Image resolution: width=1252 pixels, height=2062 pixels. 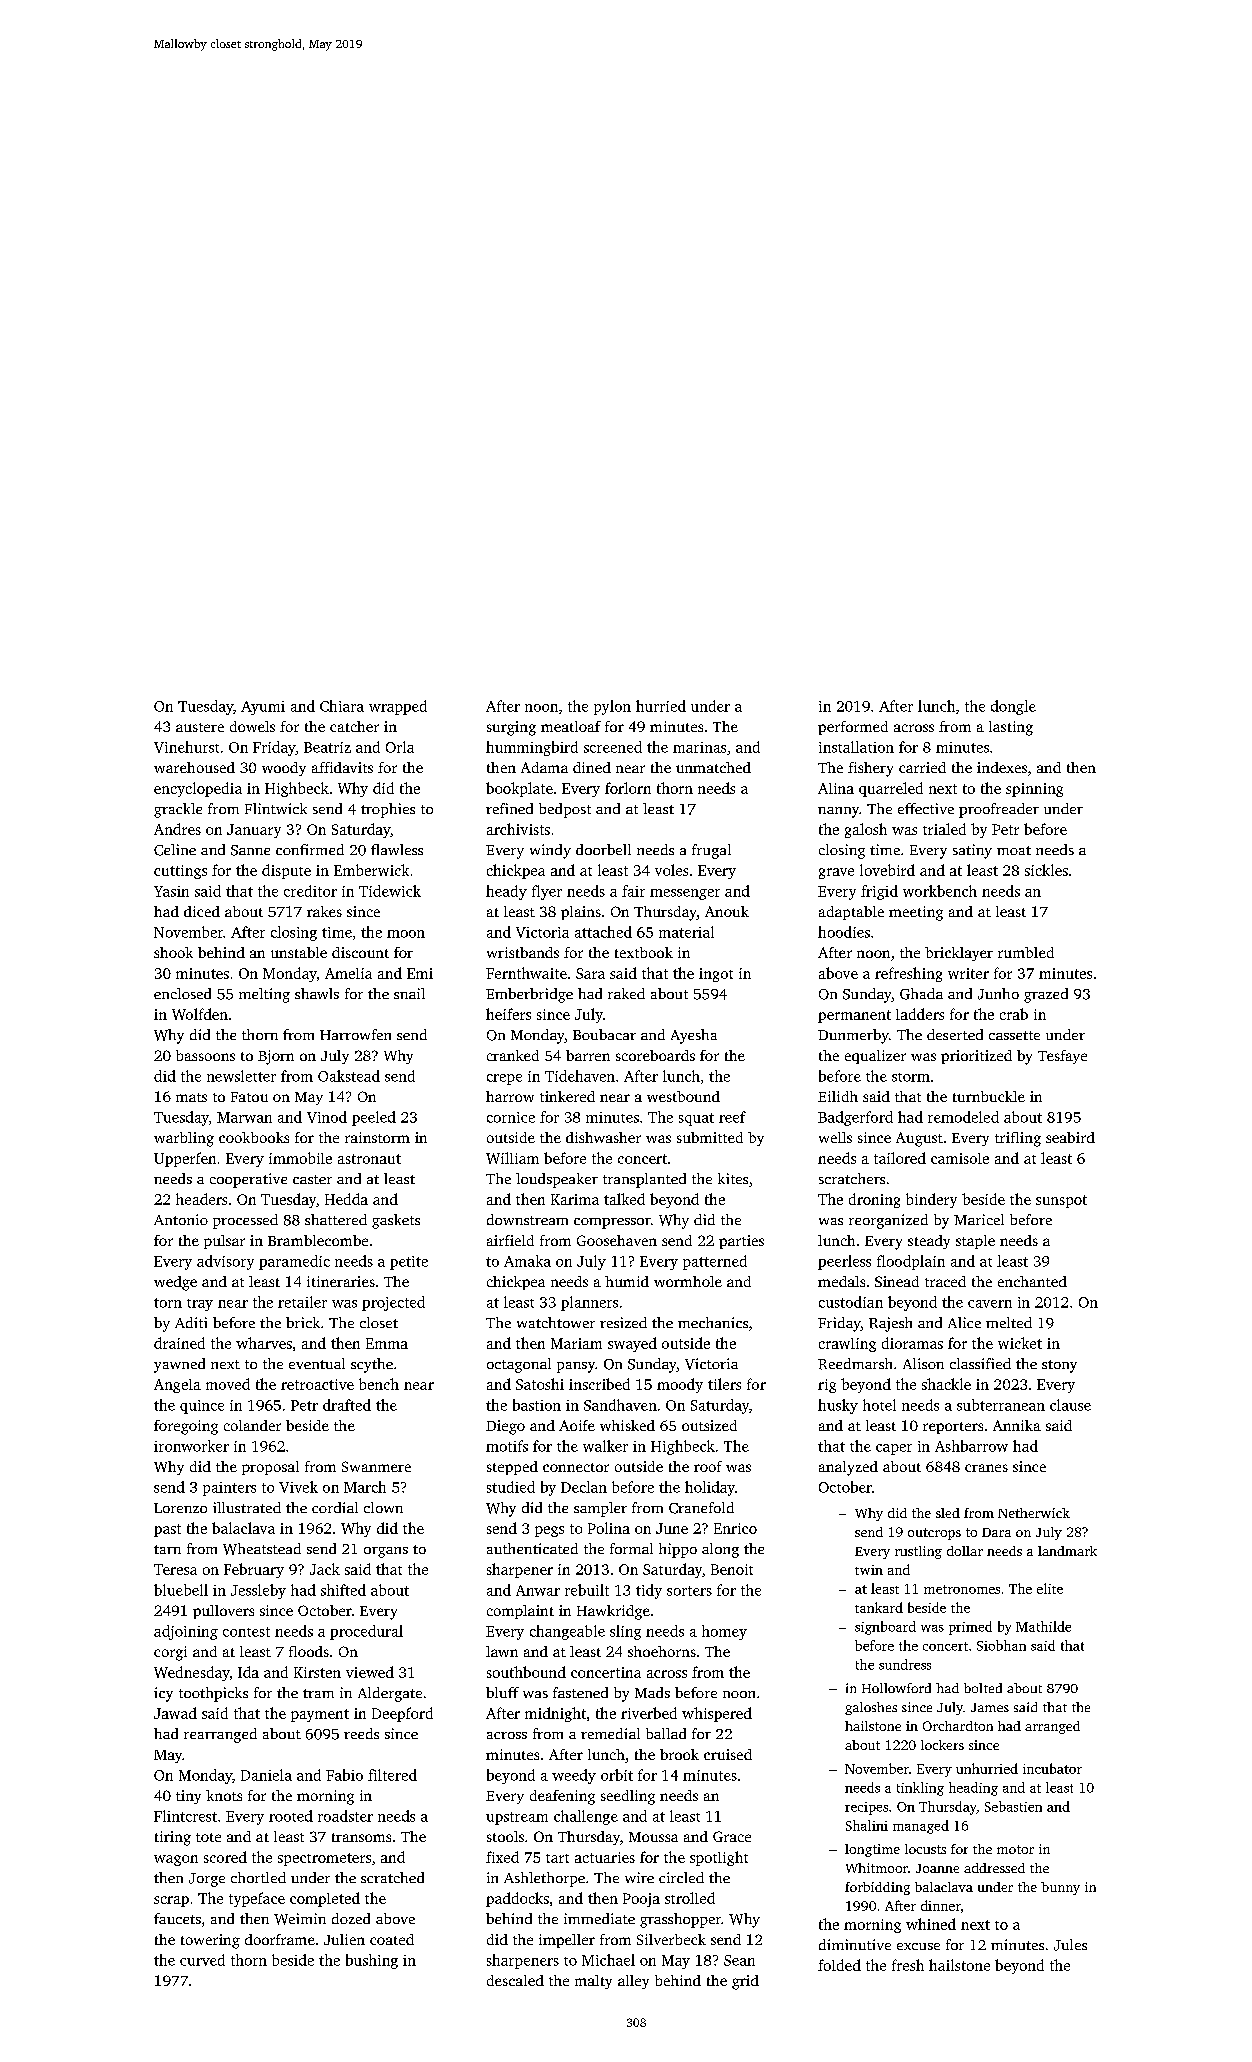 I want to click on carried, so click(x=922, y=767).
